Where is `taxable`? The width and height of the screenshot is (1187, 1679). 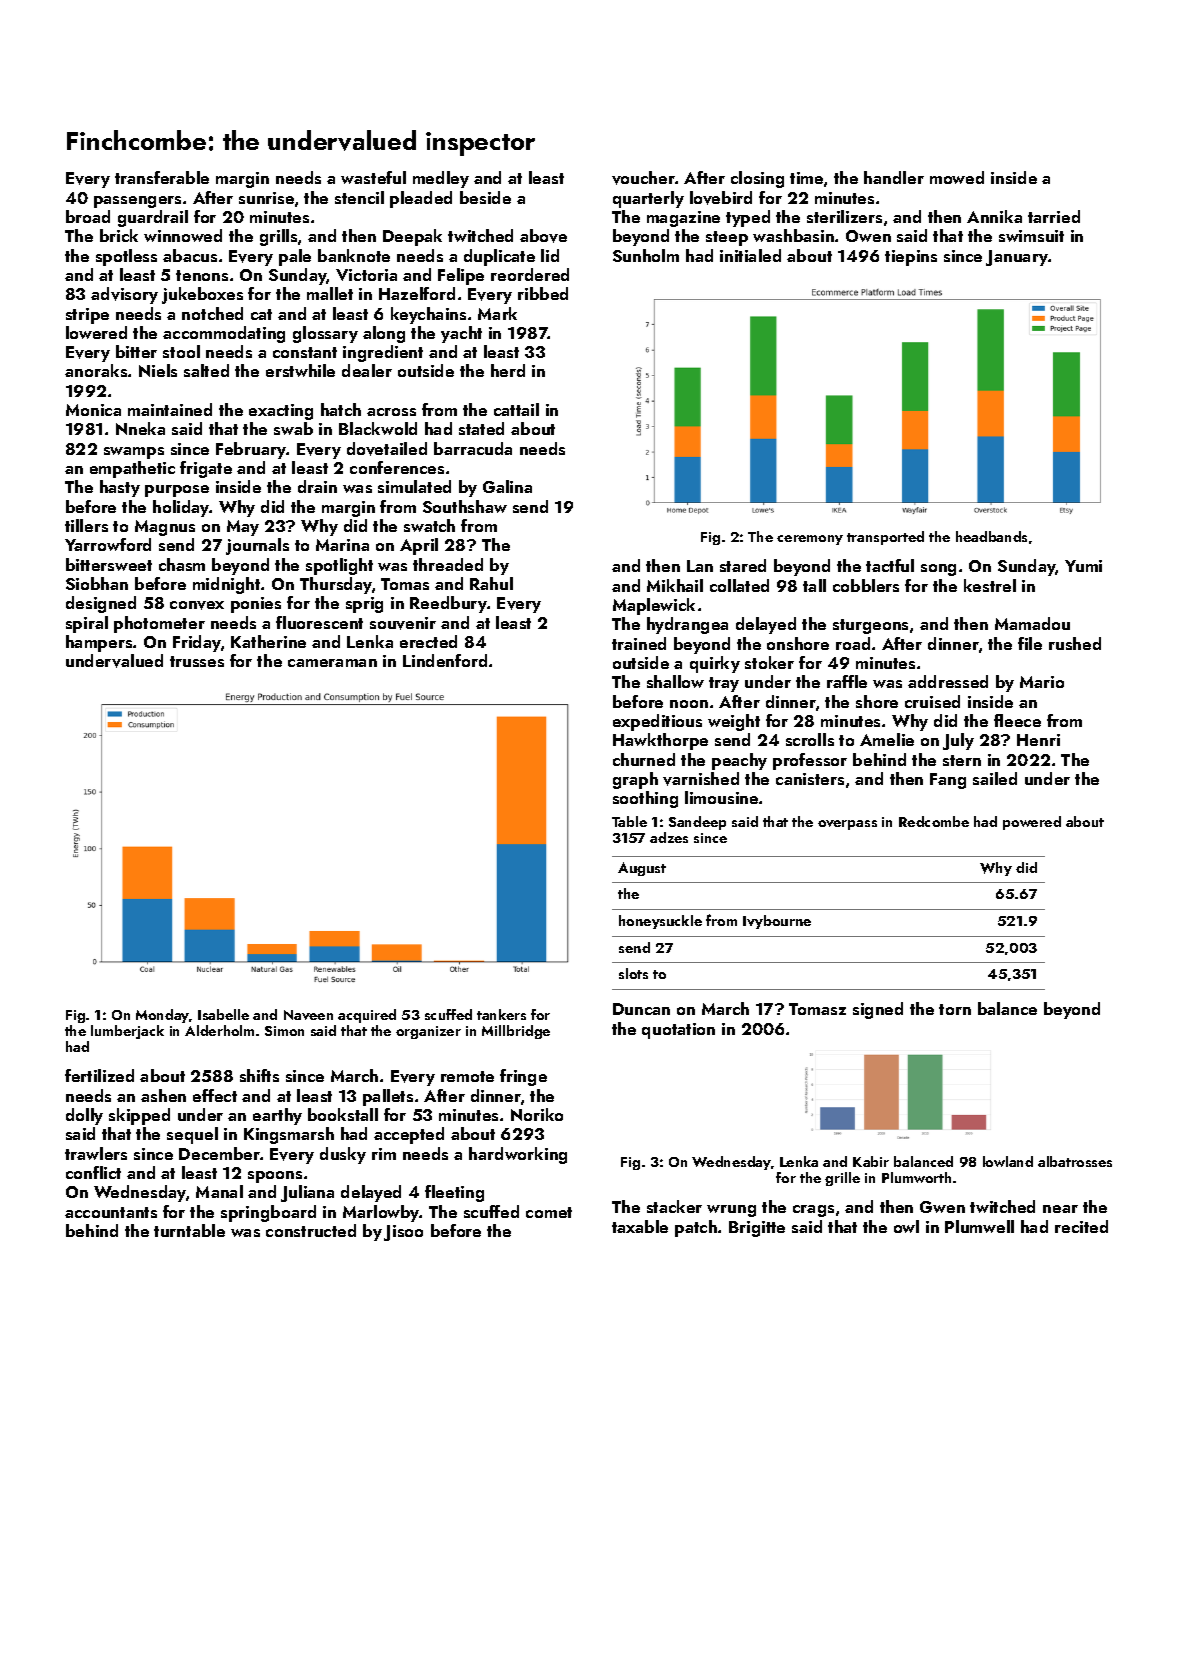 taxable is located at coordinates (640, 1226).
